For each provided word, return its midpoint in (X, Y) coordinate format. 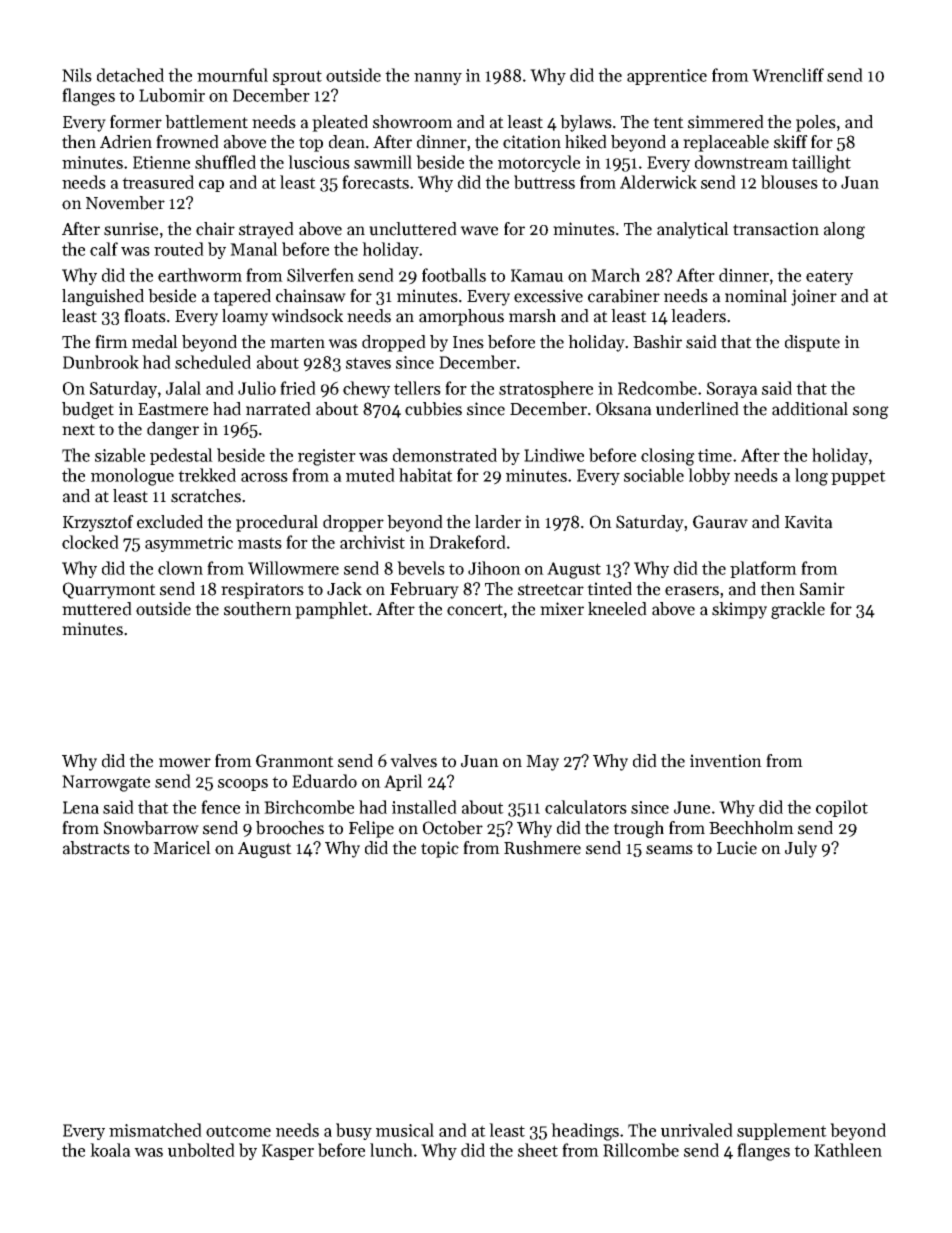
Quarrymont (109, 590)
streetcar (551, 590)
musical (405, 1130)
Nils (77, 75)
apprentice (667, 77)
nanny (438, 79)
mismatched (155, 1130)
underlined (697, 409)
